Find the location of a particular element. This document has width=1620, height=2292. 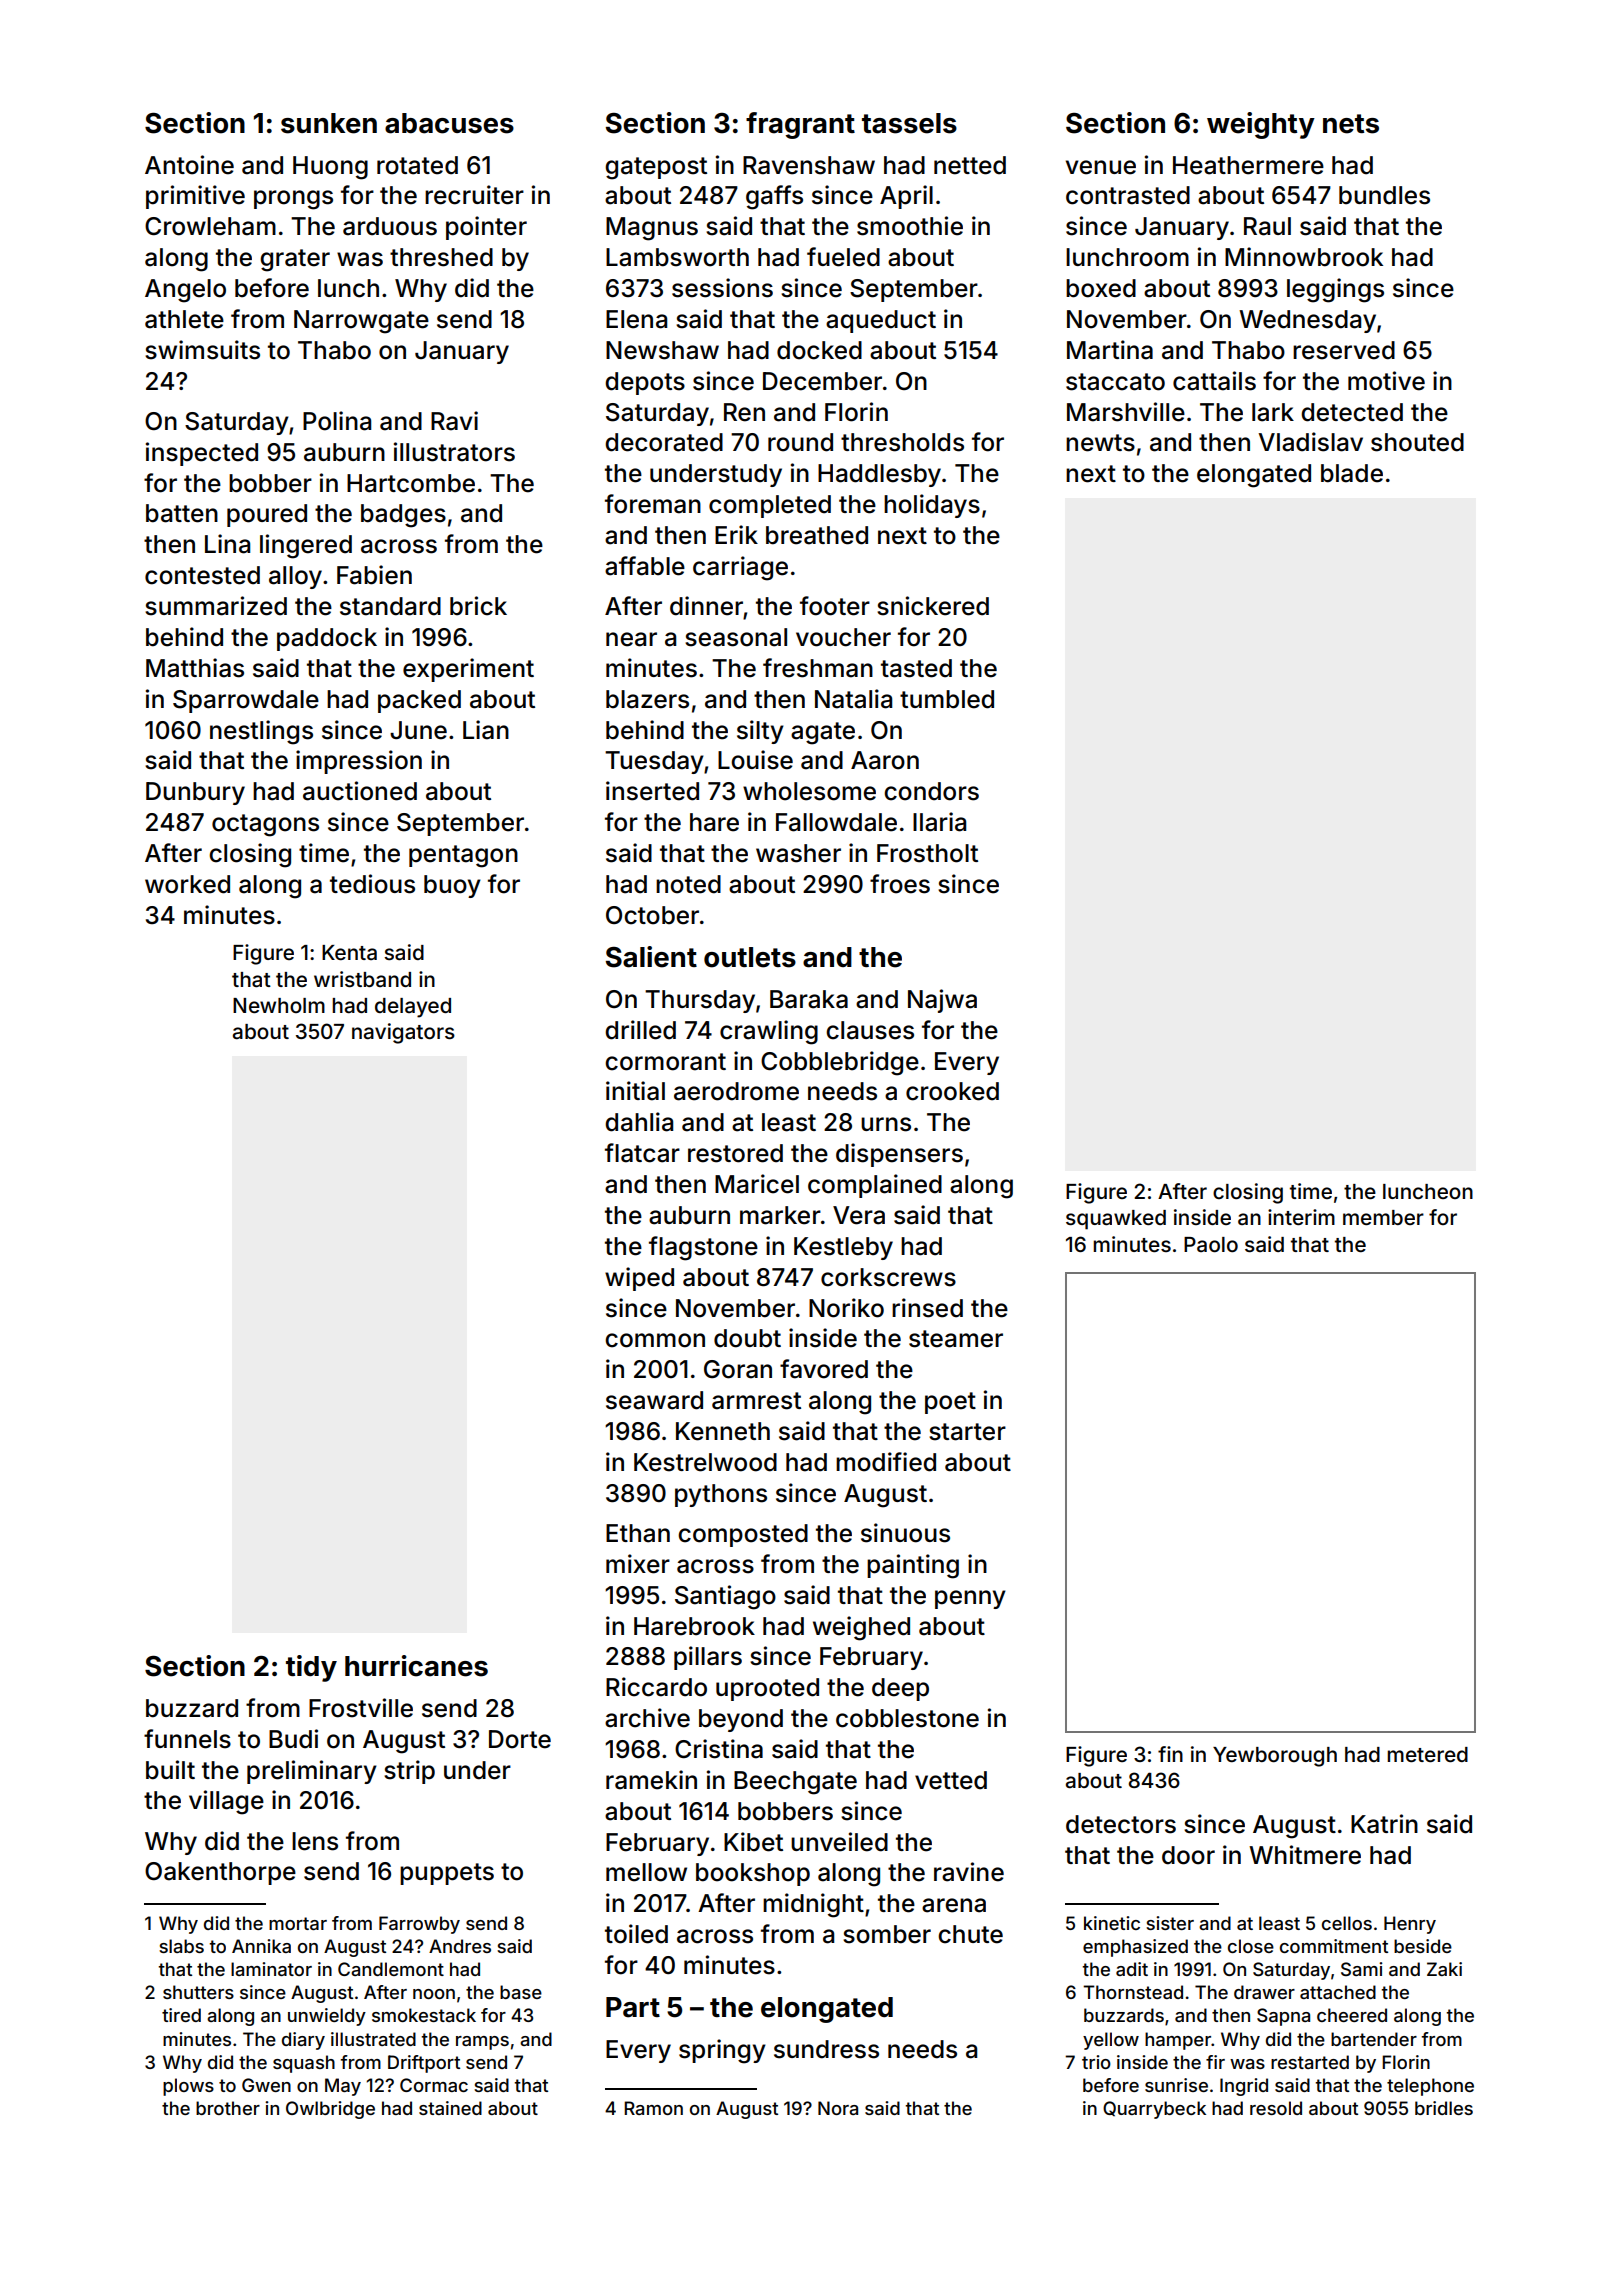

Thornstead is located at coordinates (1133, 1992).
